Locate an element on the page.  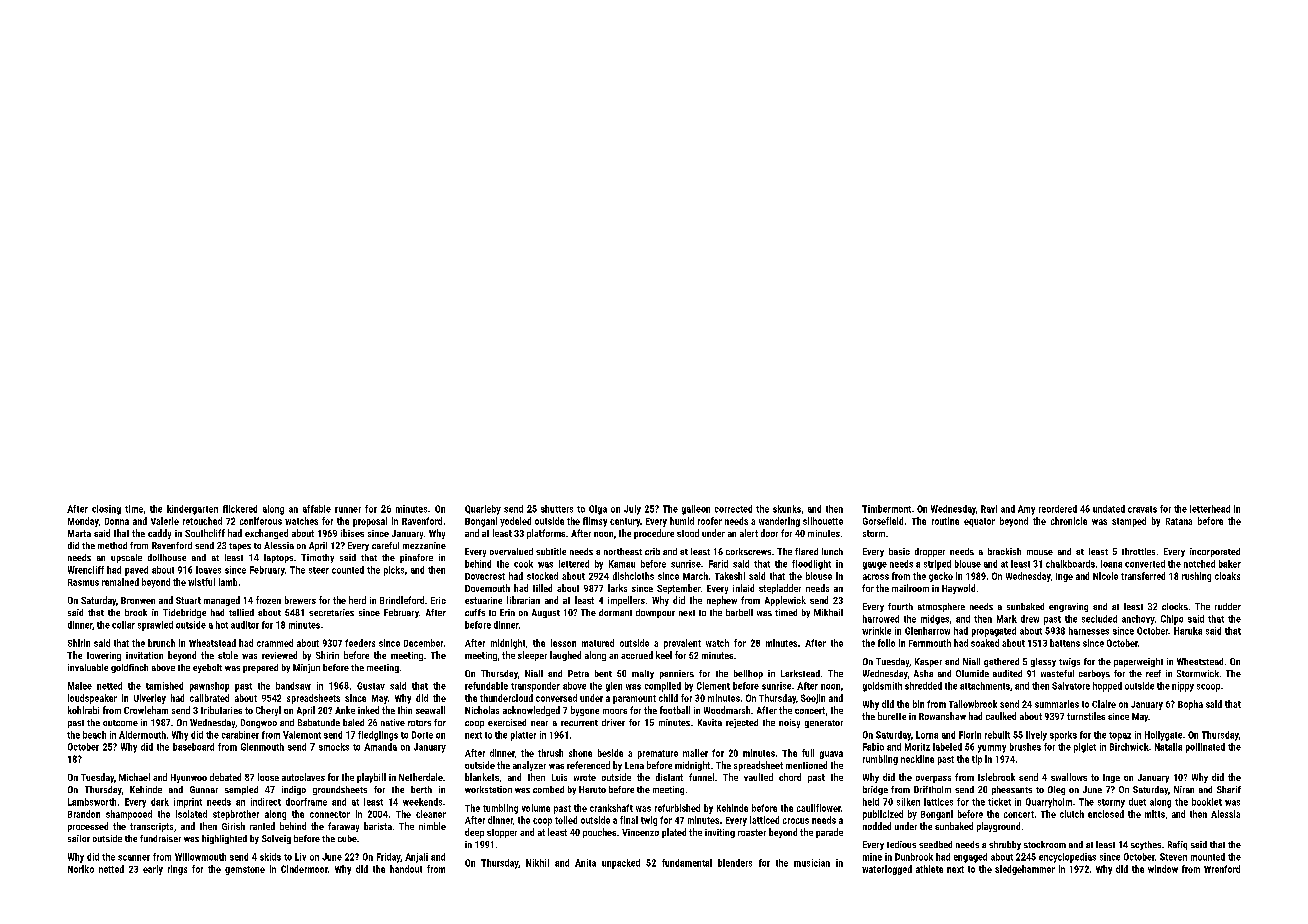
steer is located at coordinates (319, 570).
